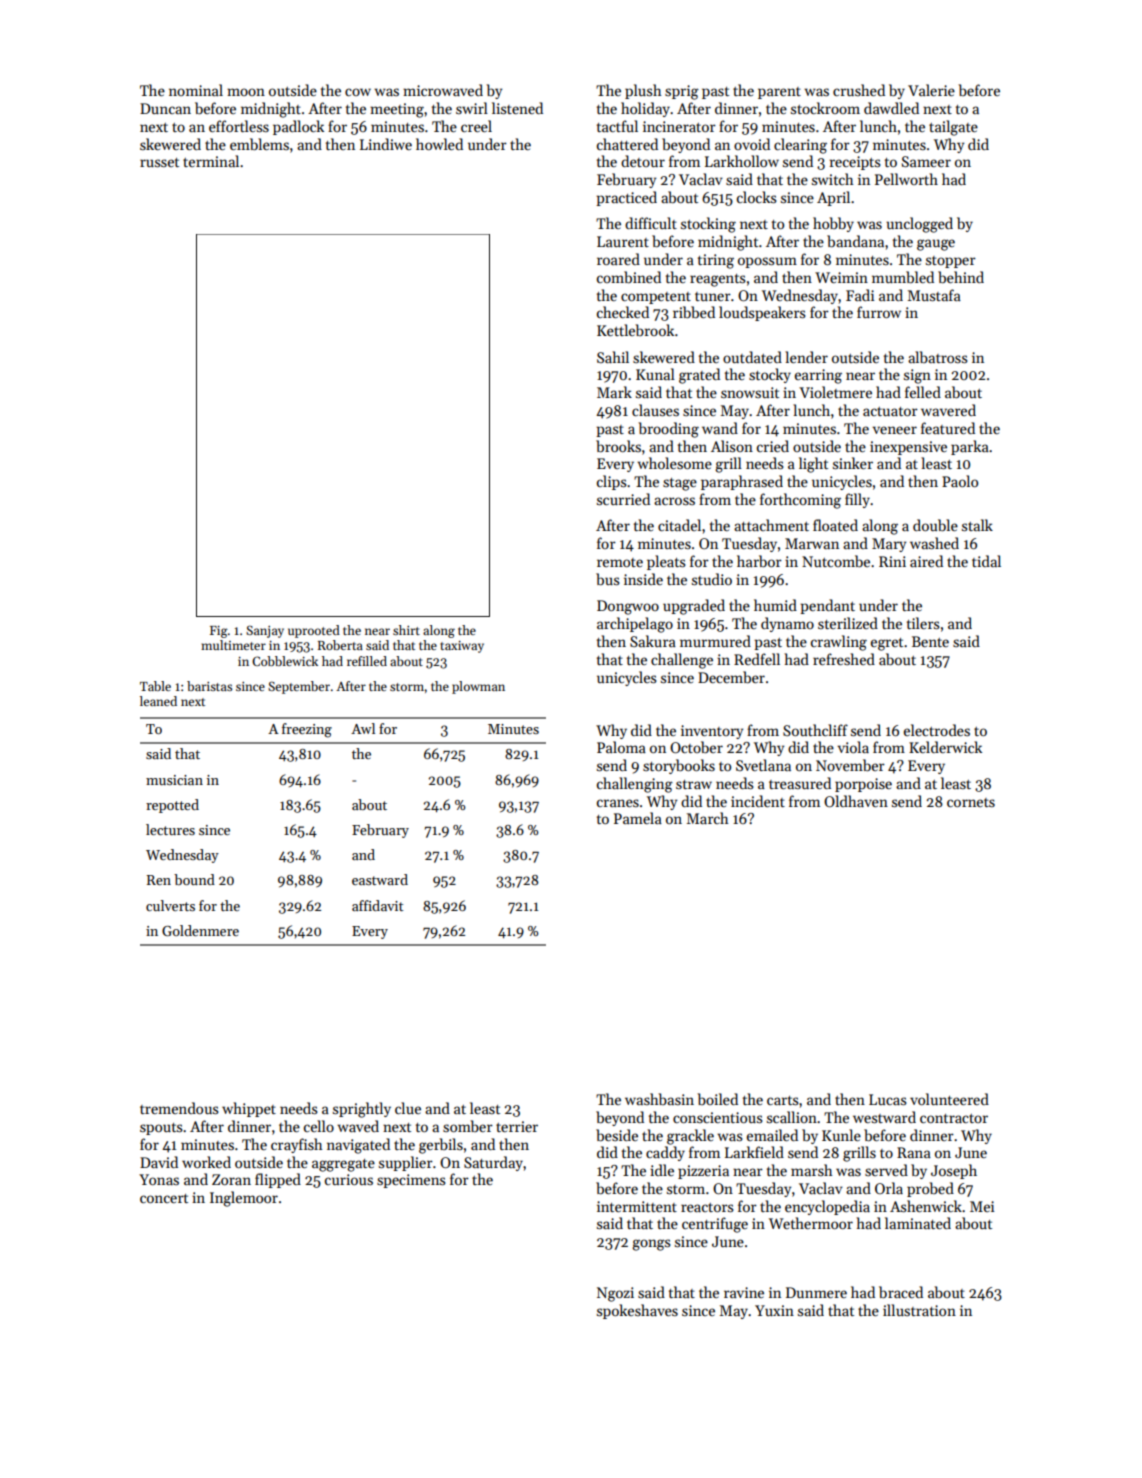  I want to click on russet, so click(159, 162).
